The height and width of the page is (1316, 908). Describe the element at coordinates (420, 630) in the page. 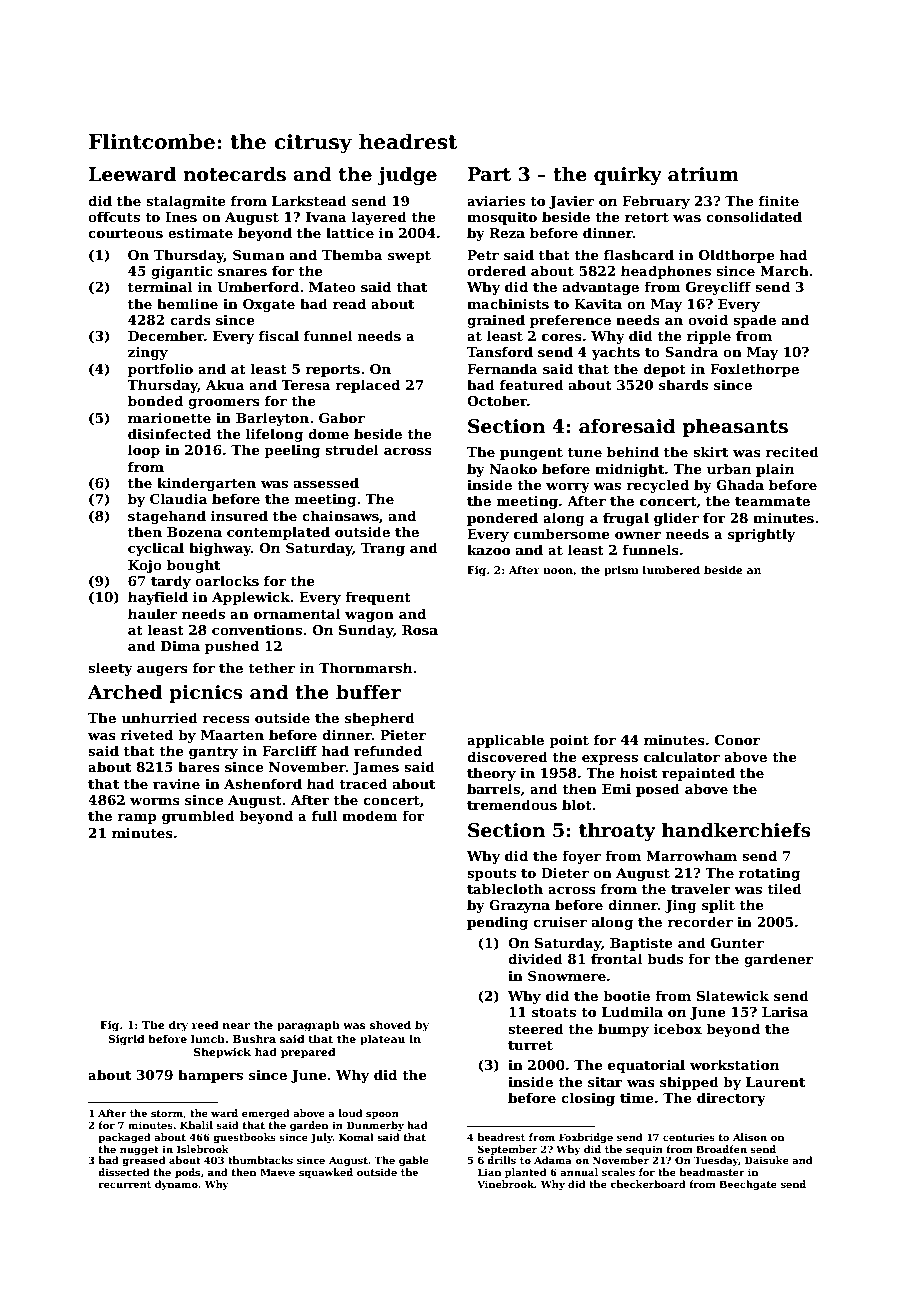

I see `Rosa` at that location.
